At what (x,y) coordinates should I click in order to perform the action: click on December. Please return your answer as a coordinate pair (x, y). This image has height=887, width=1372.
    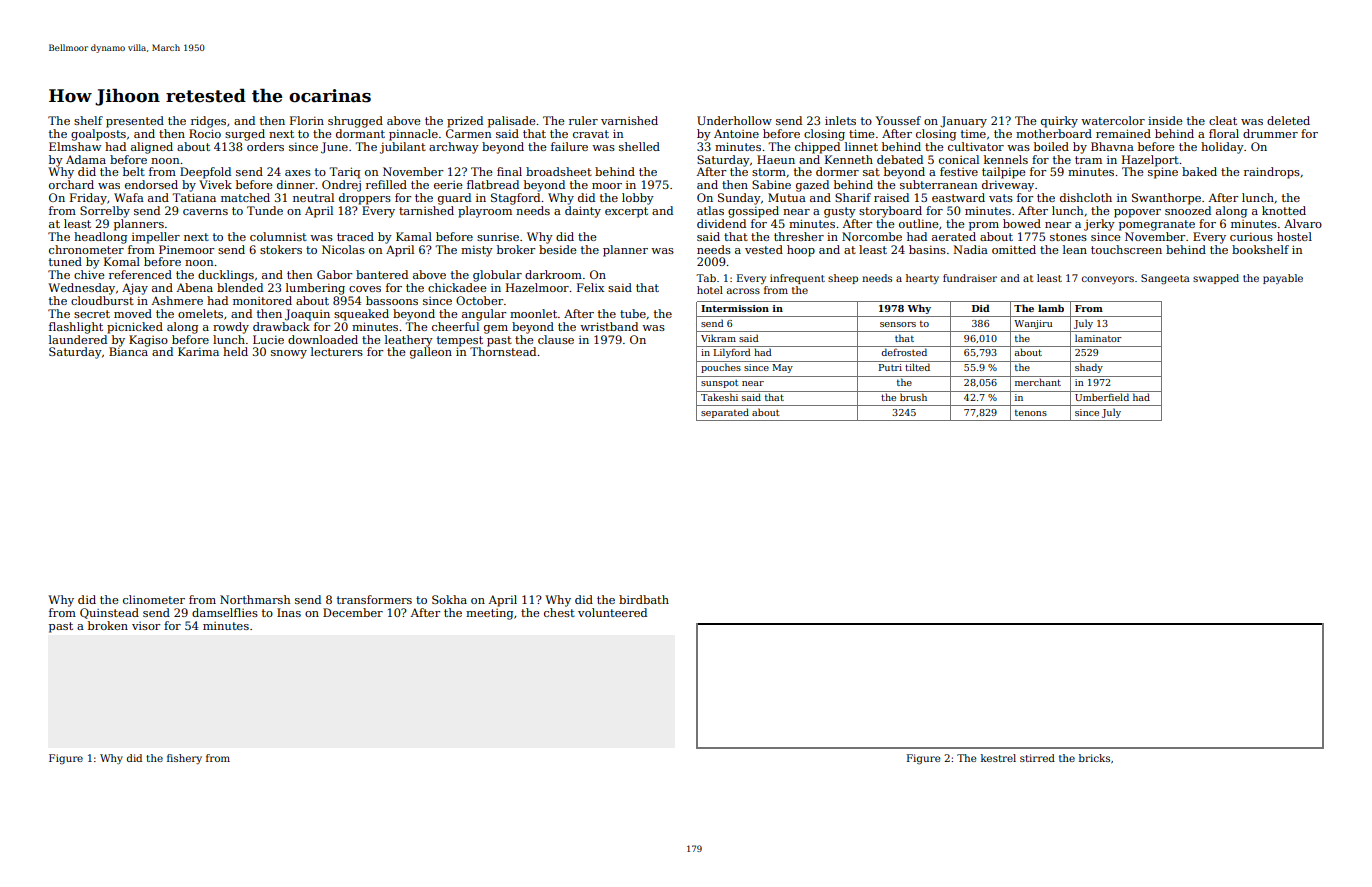
    Looking at the image, I should click on (353, 612).
